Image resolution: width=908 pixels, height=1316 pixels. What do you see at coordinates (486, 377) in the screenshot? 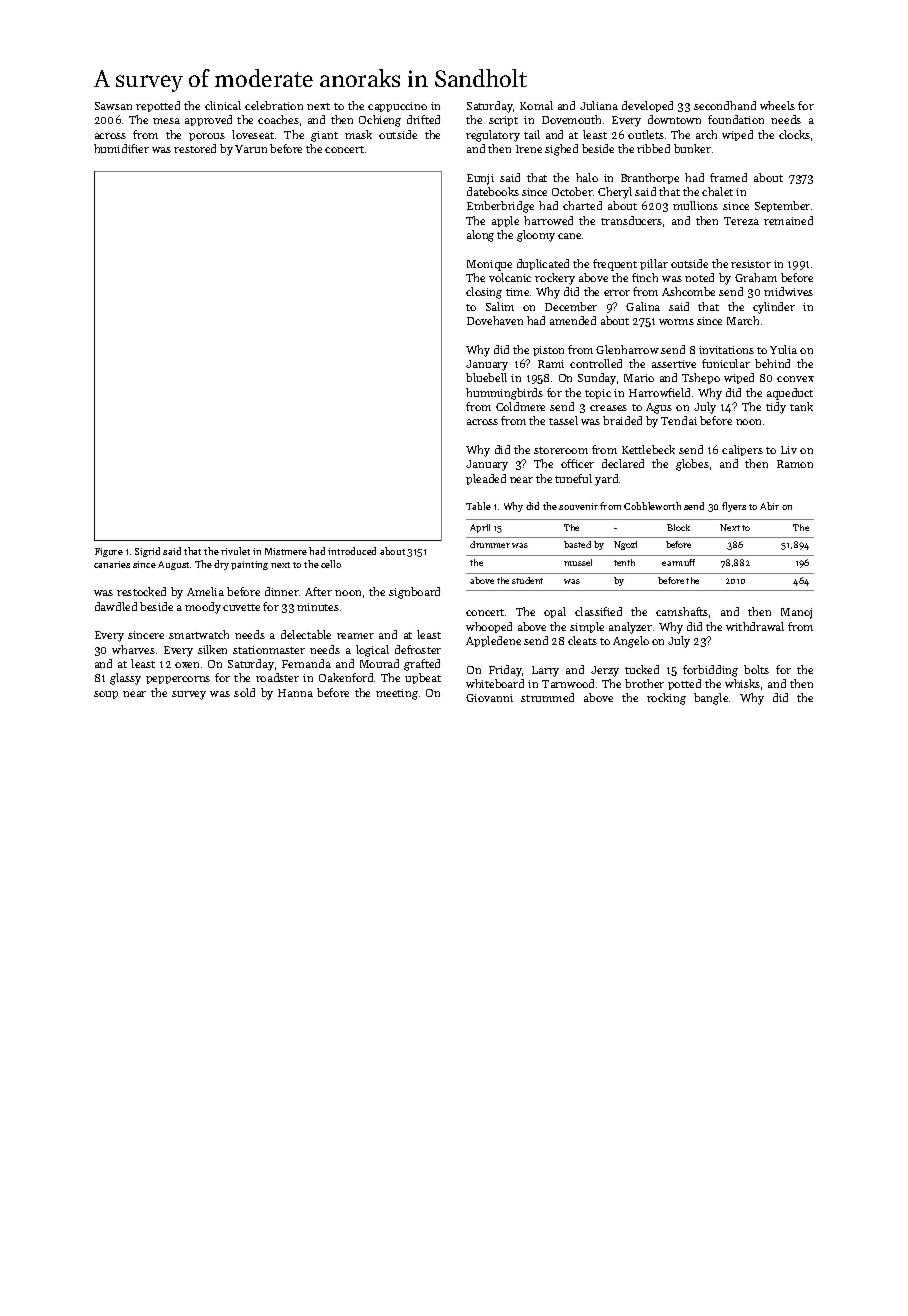
I see `bluebell` at bounding box center [486, 377].
